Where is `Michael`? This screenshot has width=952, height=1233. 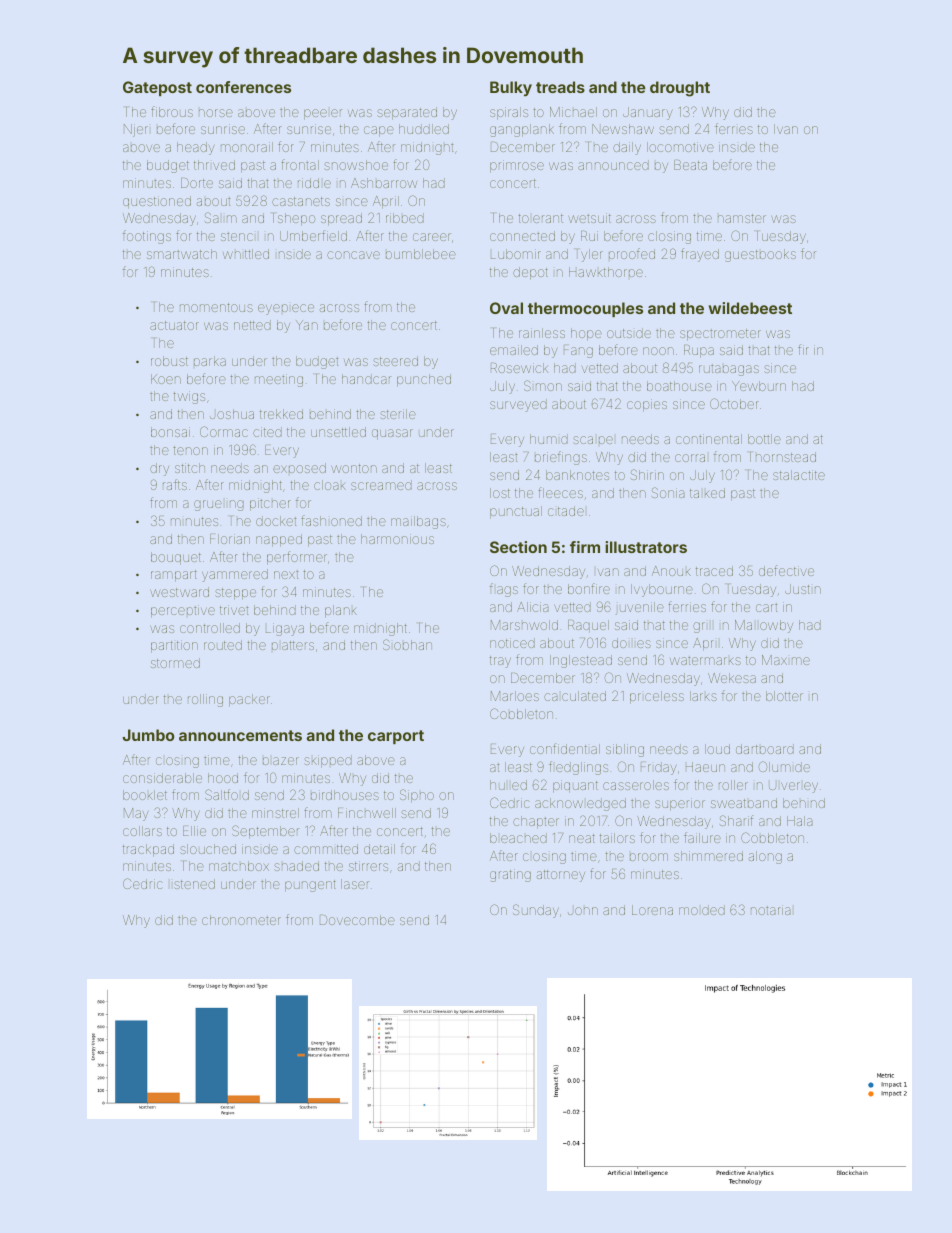
Michael is located at coordinates (573, 112).
